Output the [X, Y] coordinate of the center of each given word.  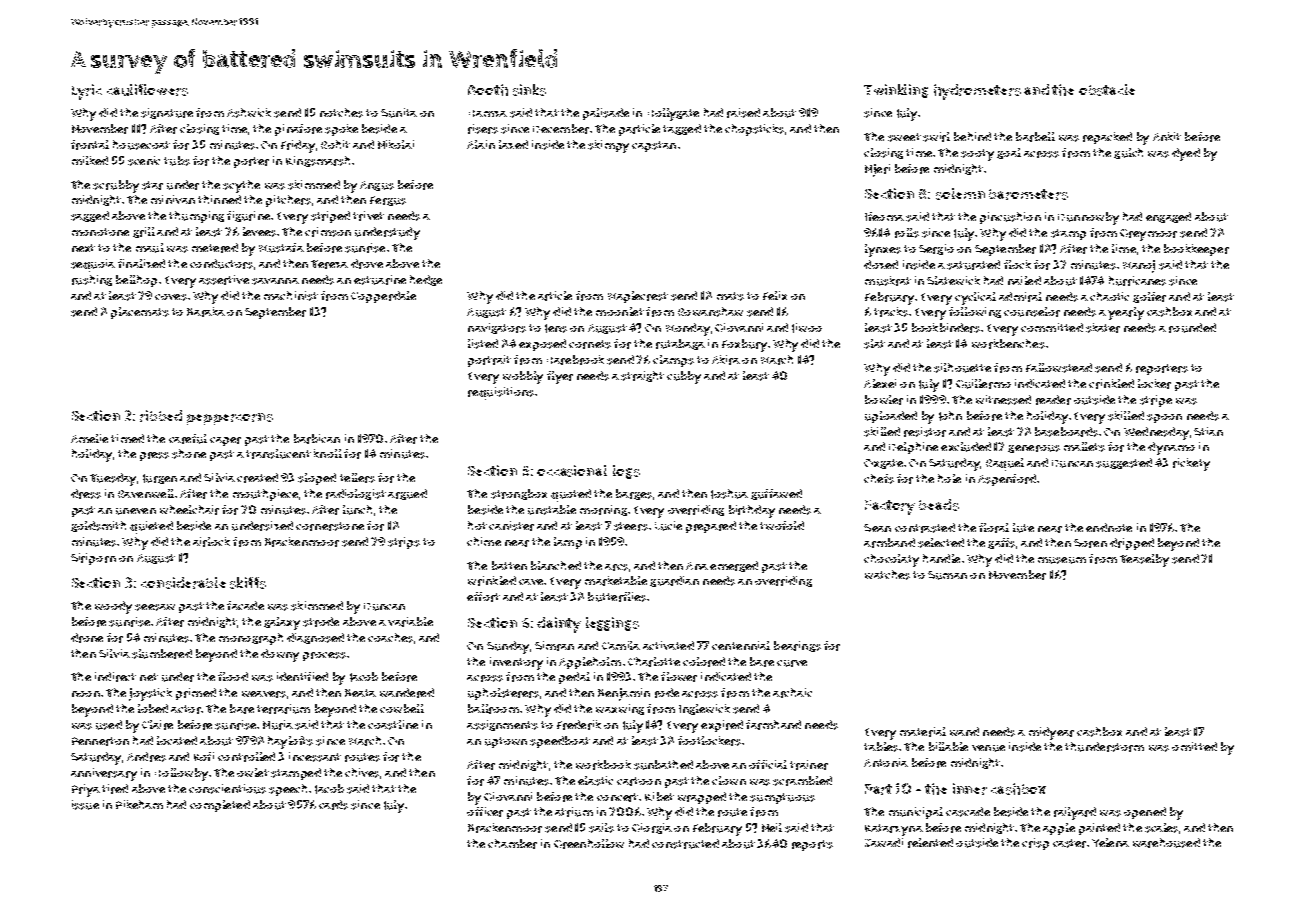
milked [90, 160]
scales [1161, 828]
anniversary [104, 774]
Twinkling [896, 91]
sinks [529, 90]
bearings [797, 646]
